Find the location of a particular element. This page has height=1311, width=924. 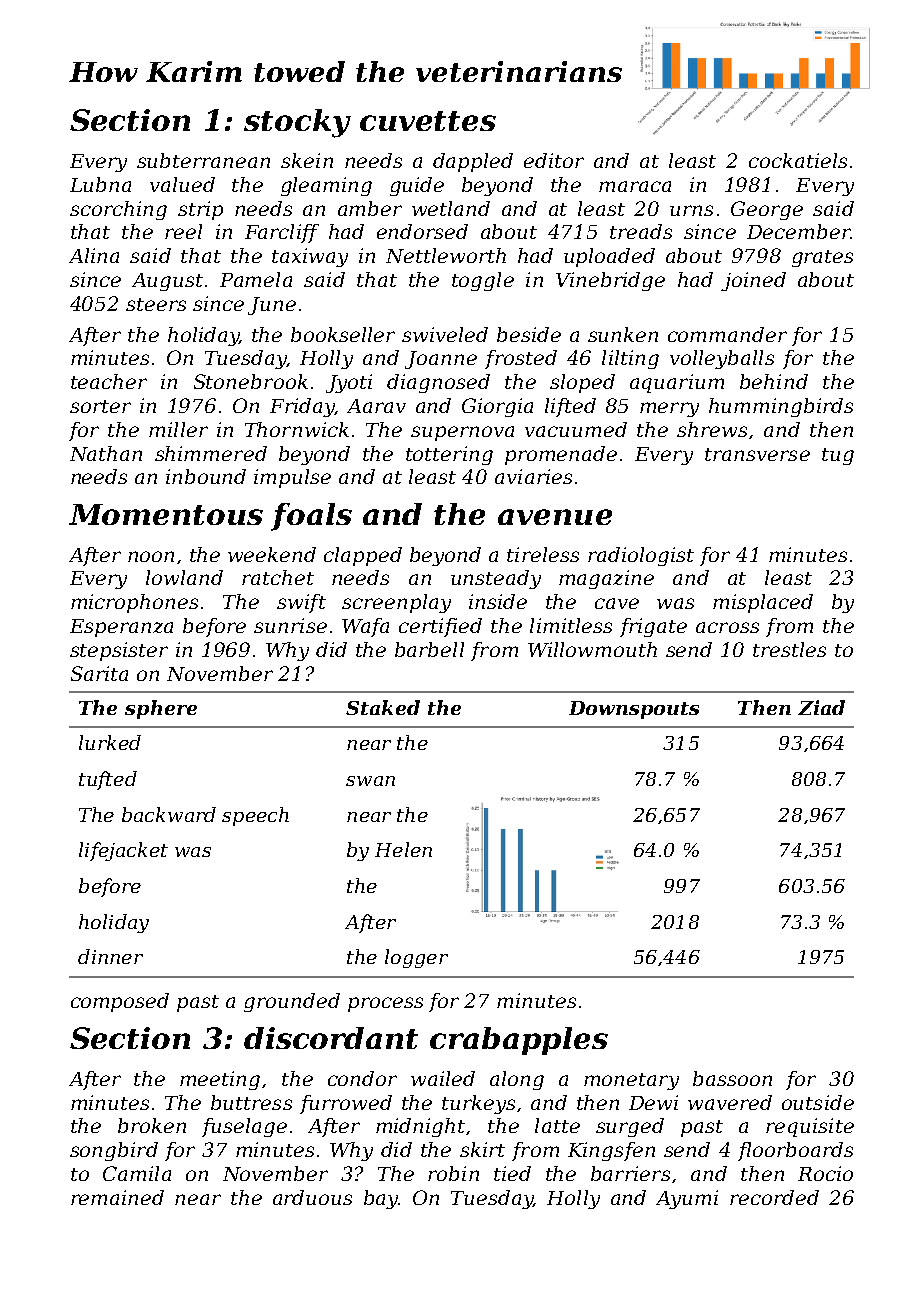

frigate is located at coordinates (653, 627).
